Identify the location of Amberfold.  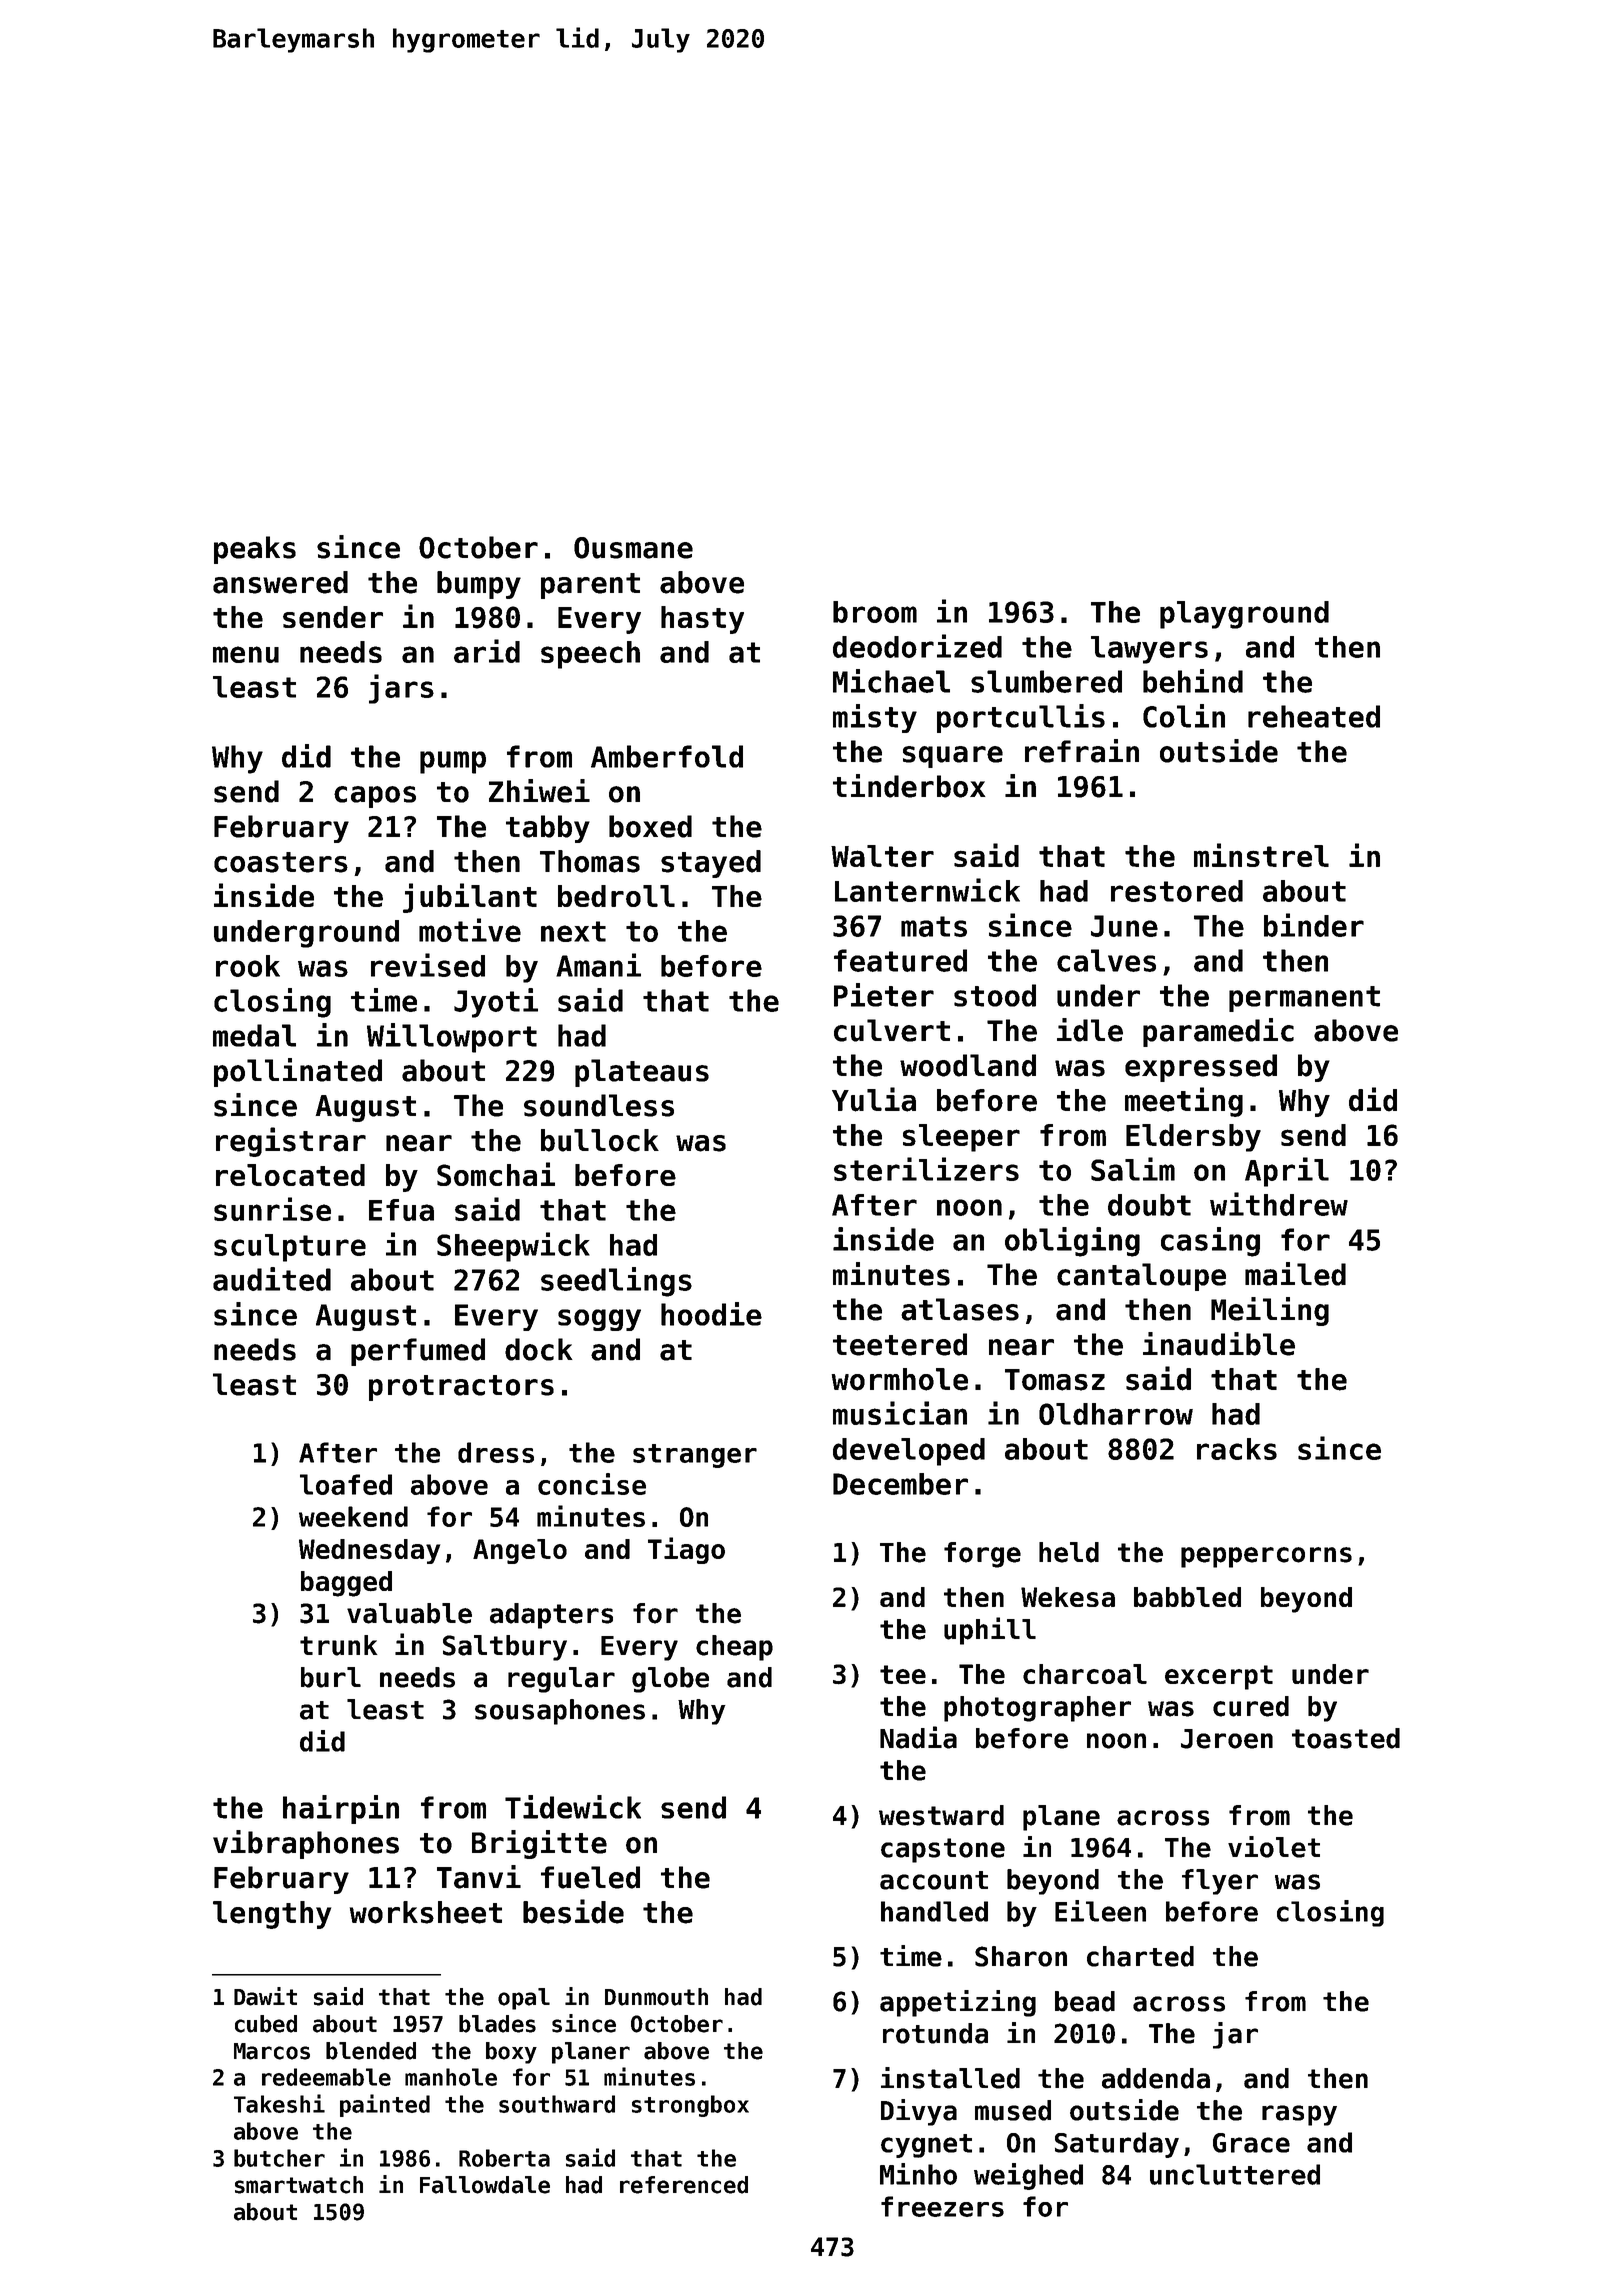
(667, 756).
